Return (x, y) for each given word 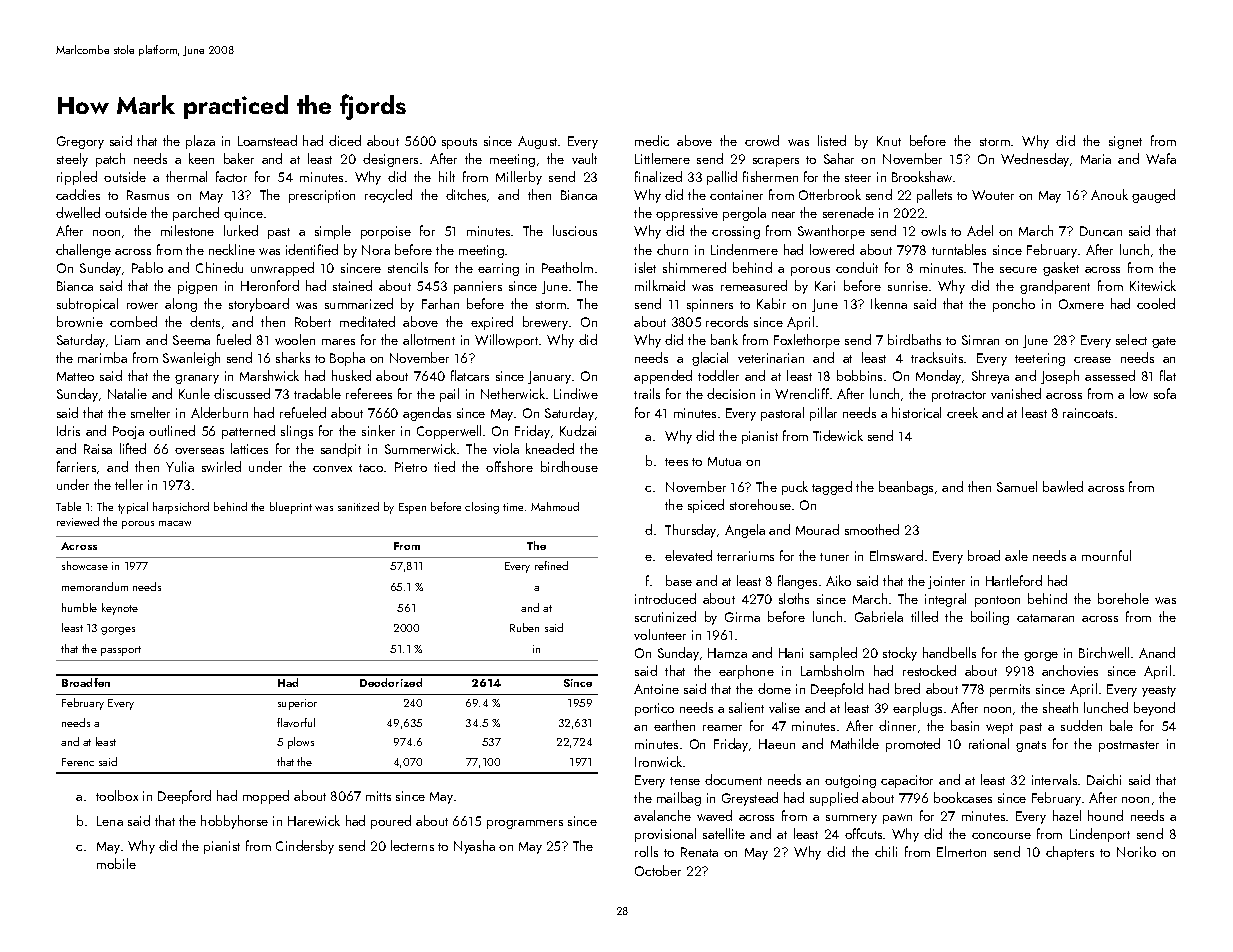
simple (333, 232)
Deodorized (391, 682)
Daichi (1104, 779)
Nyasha (474, 847)
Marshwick (269, 375)
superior (297, 704)
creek (962, 412)
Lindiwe (576, 393)
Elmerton (961, 851)
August (537, 142)
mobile (116, 863)
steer (858, 178)
